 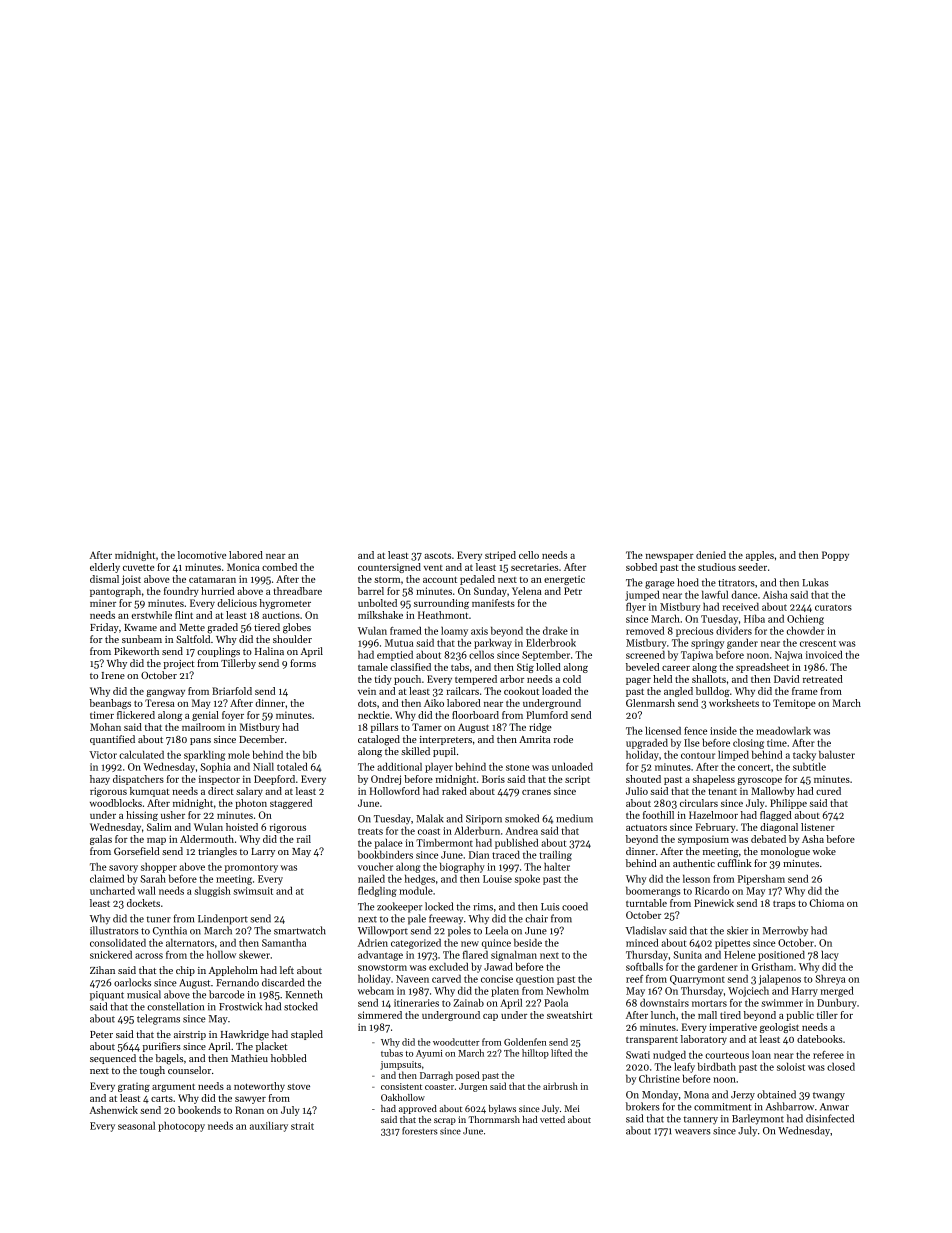 What do you see at coordinates (115, 592) in the screenshot?
I see `pantograph` at bounding box center [115, 592].
